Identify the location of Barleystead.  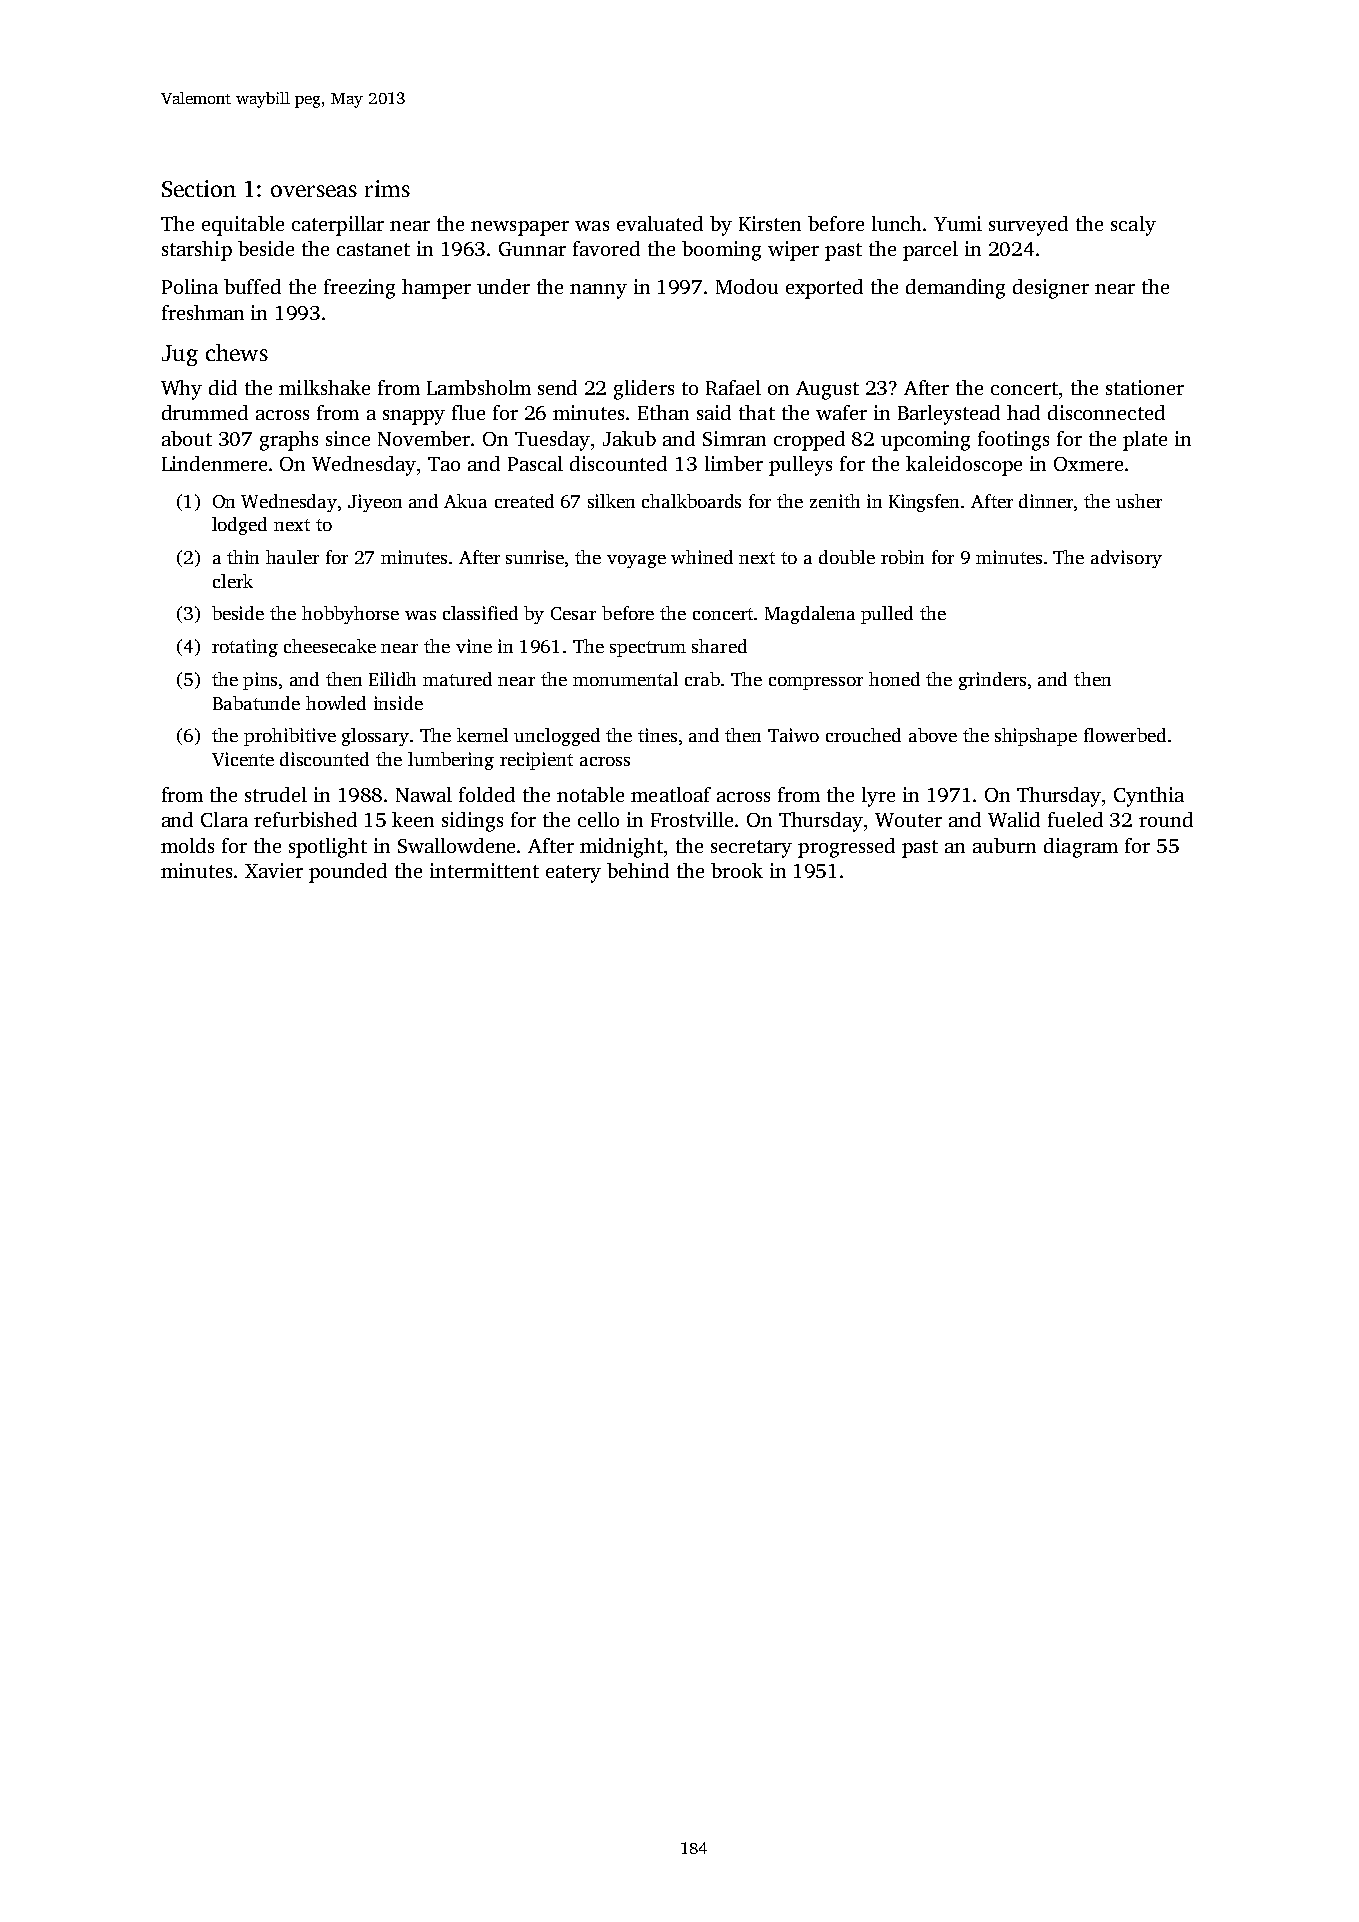
(949, 415).
